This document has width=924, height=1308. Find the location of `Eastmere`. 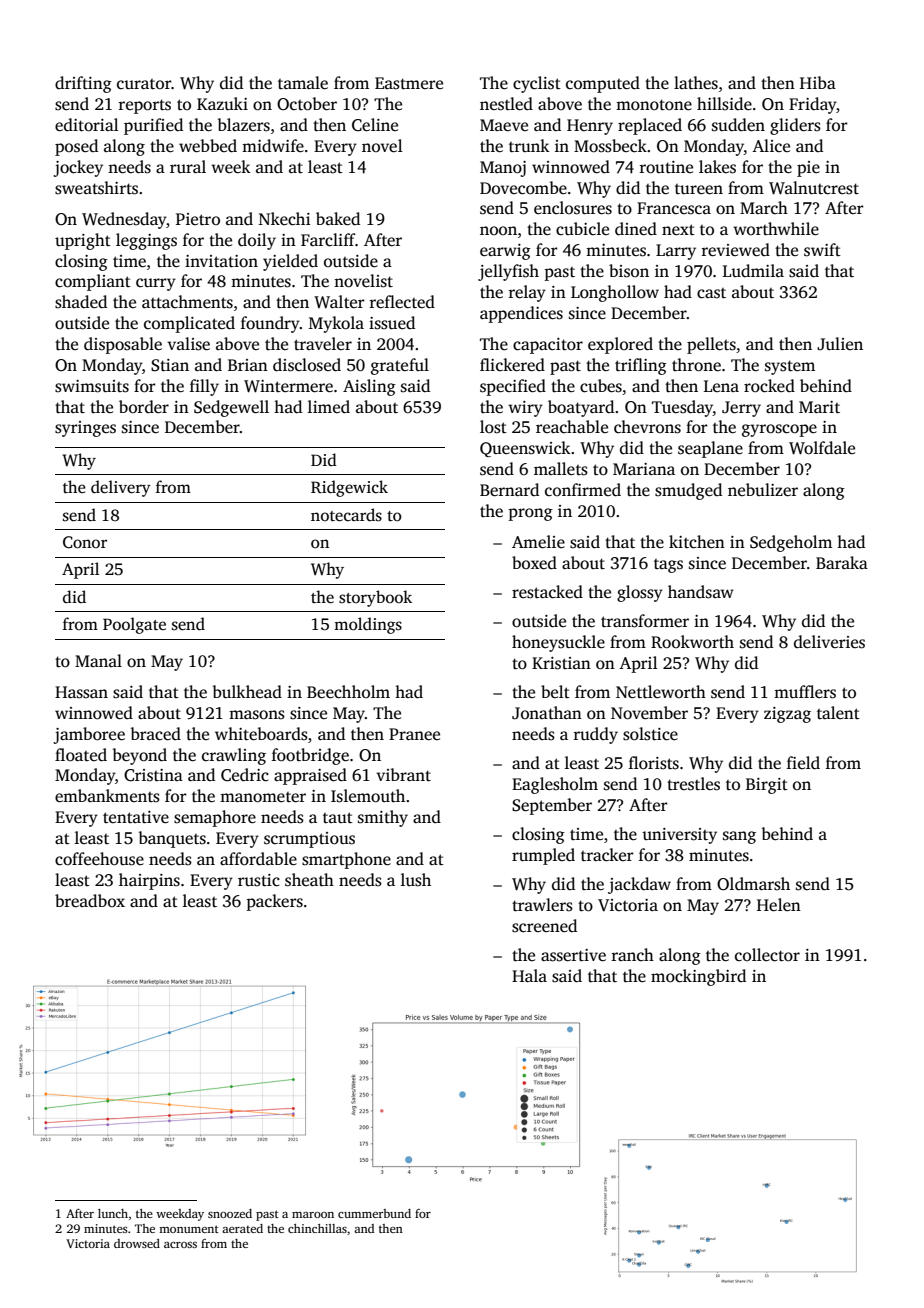

Eastmere is located at coordinates (409, 83).
